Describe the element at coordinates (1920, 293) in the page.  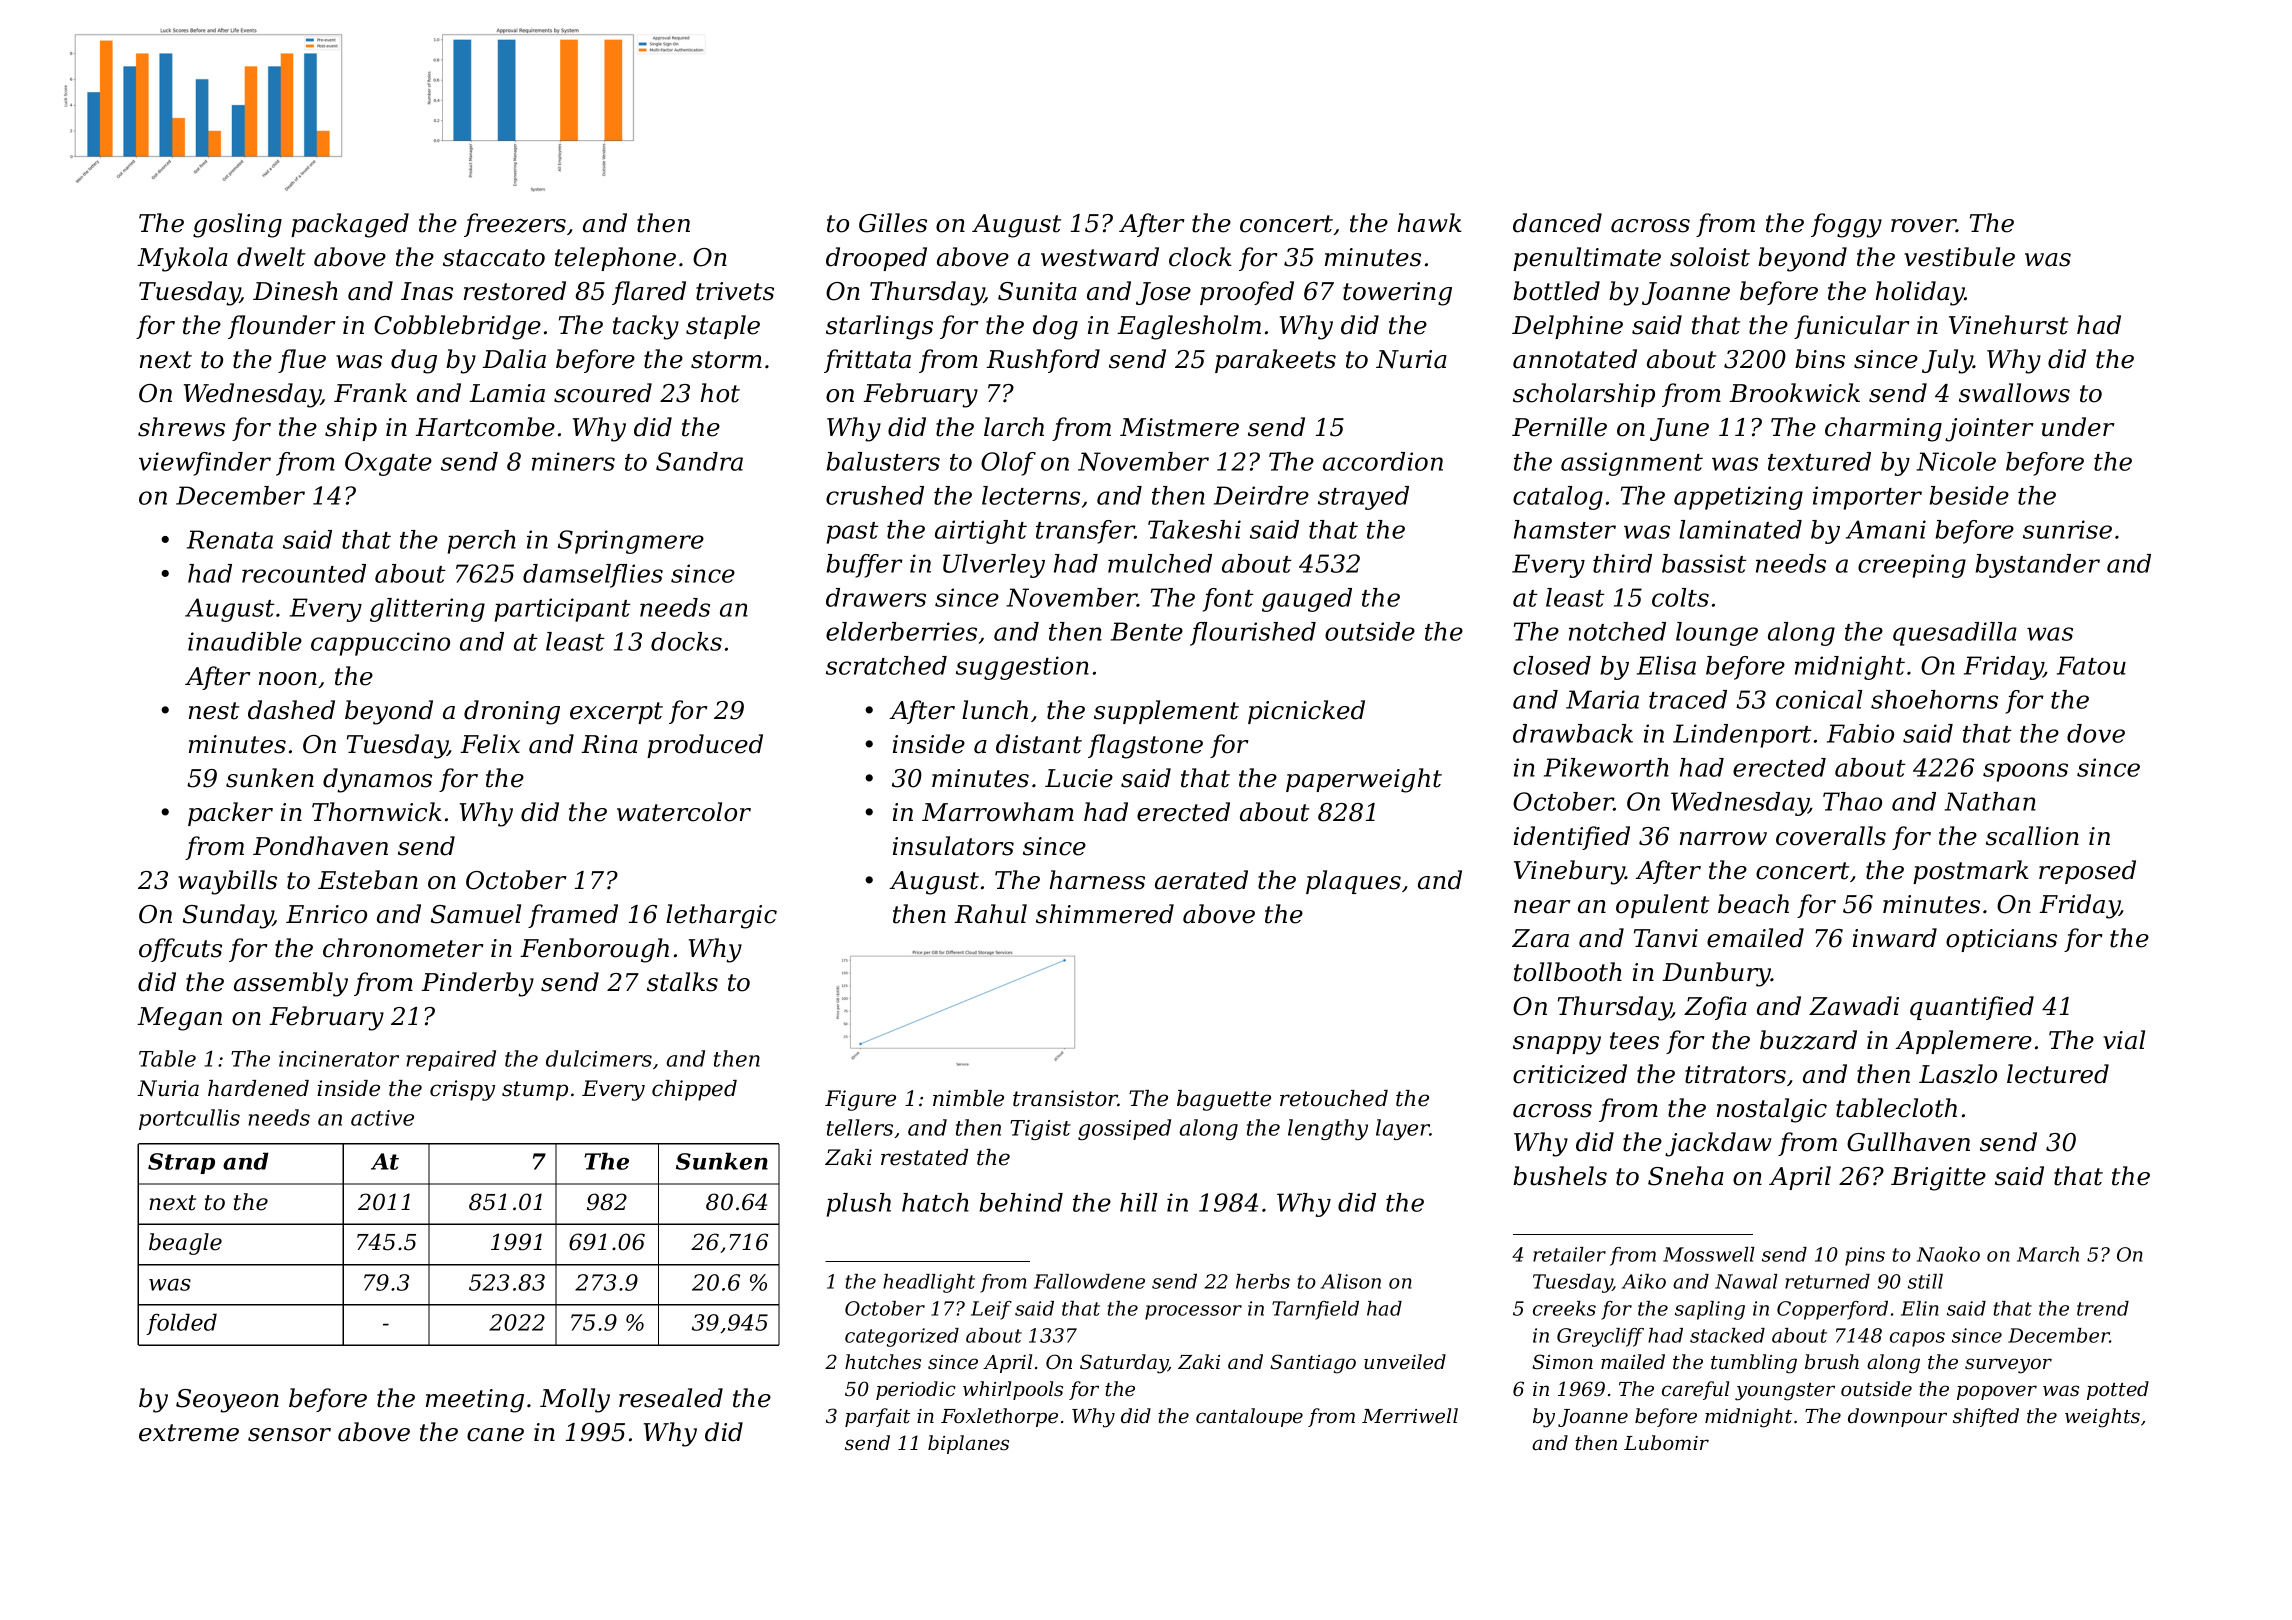
I see `holiday` at that location.
